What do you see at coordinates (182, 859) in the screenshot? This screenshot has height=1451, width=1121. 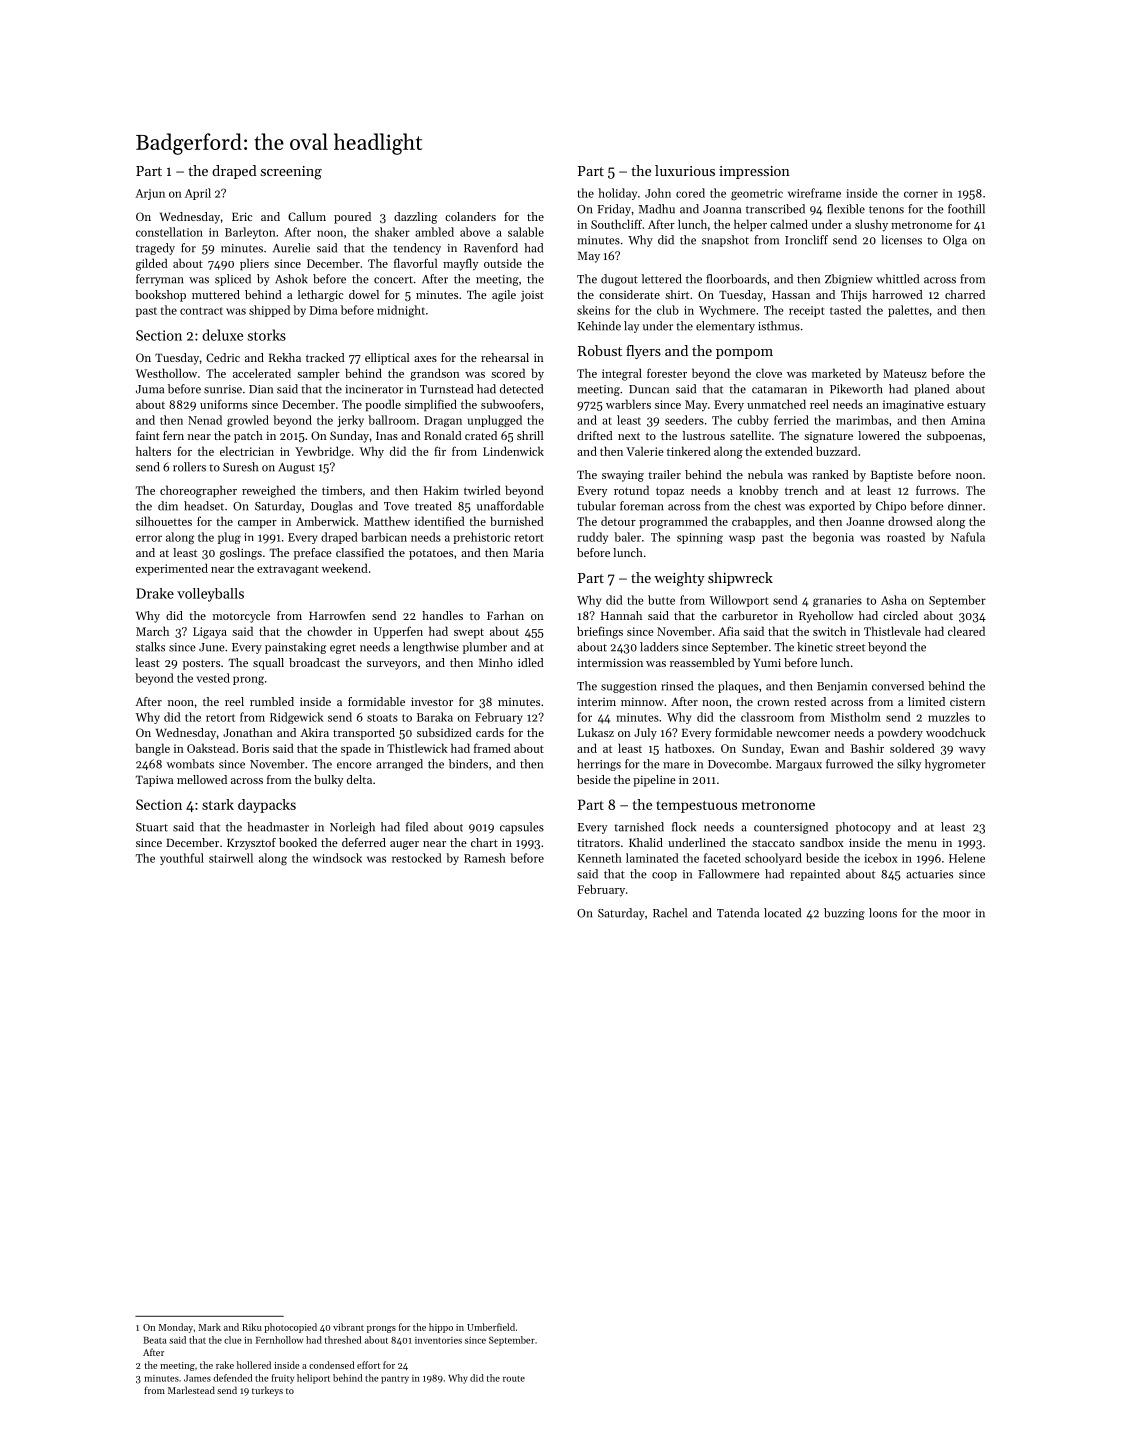 I see `youthful` at bounding box center [182, 859].
